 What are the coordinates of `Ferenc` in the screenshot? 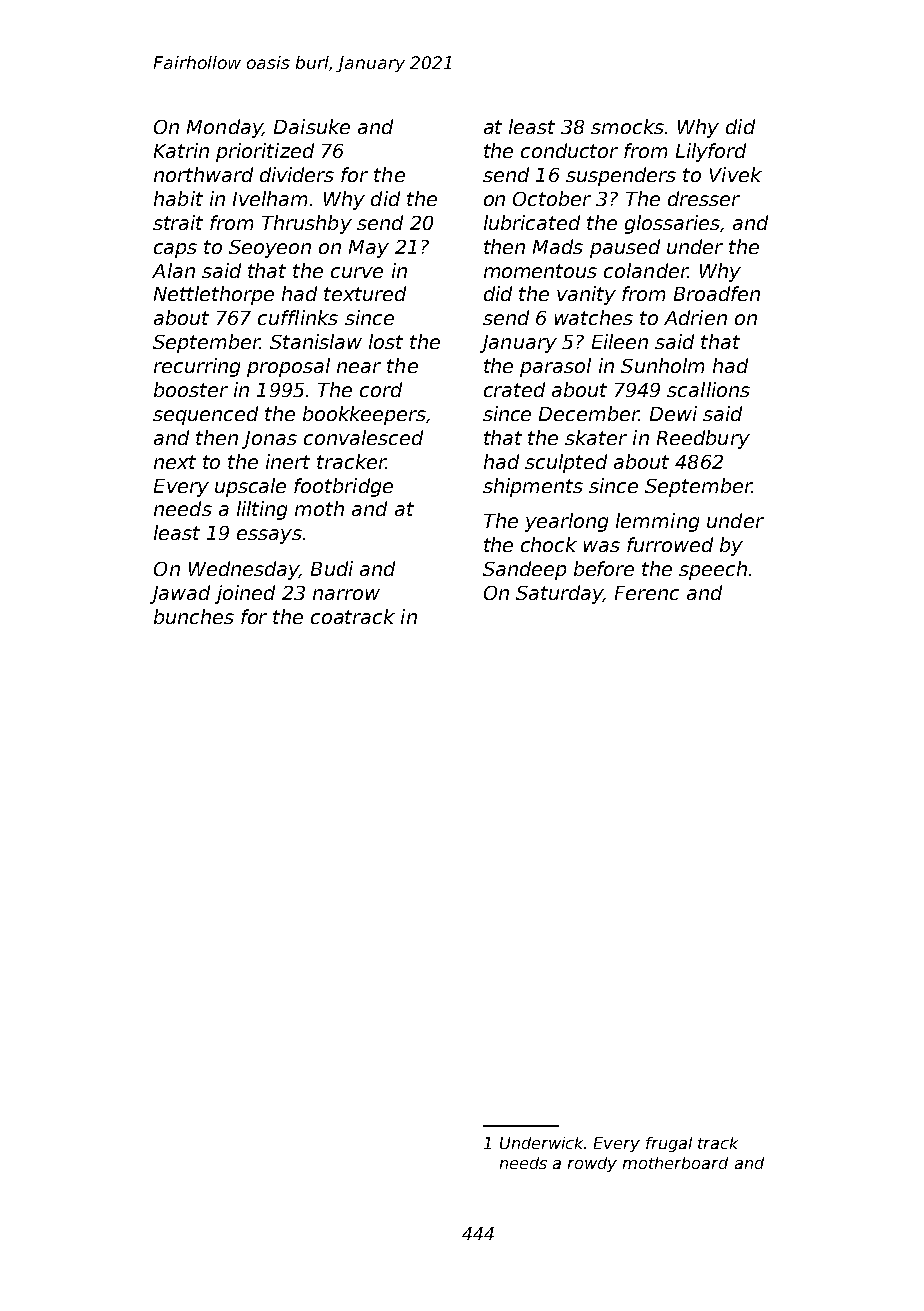 It's located at (647, 593).
